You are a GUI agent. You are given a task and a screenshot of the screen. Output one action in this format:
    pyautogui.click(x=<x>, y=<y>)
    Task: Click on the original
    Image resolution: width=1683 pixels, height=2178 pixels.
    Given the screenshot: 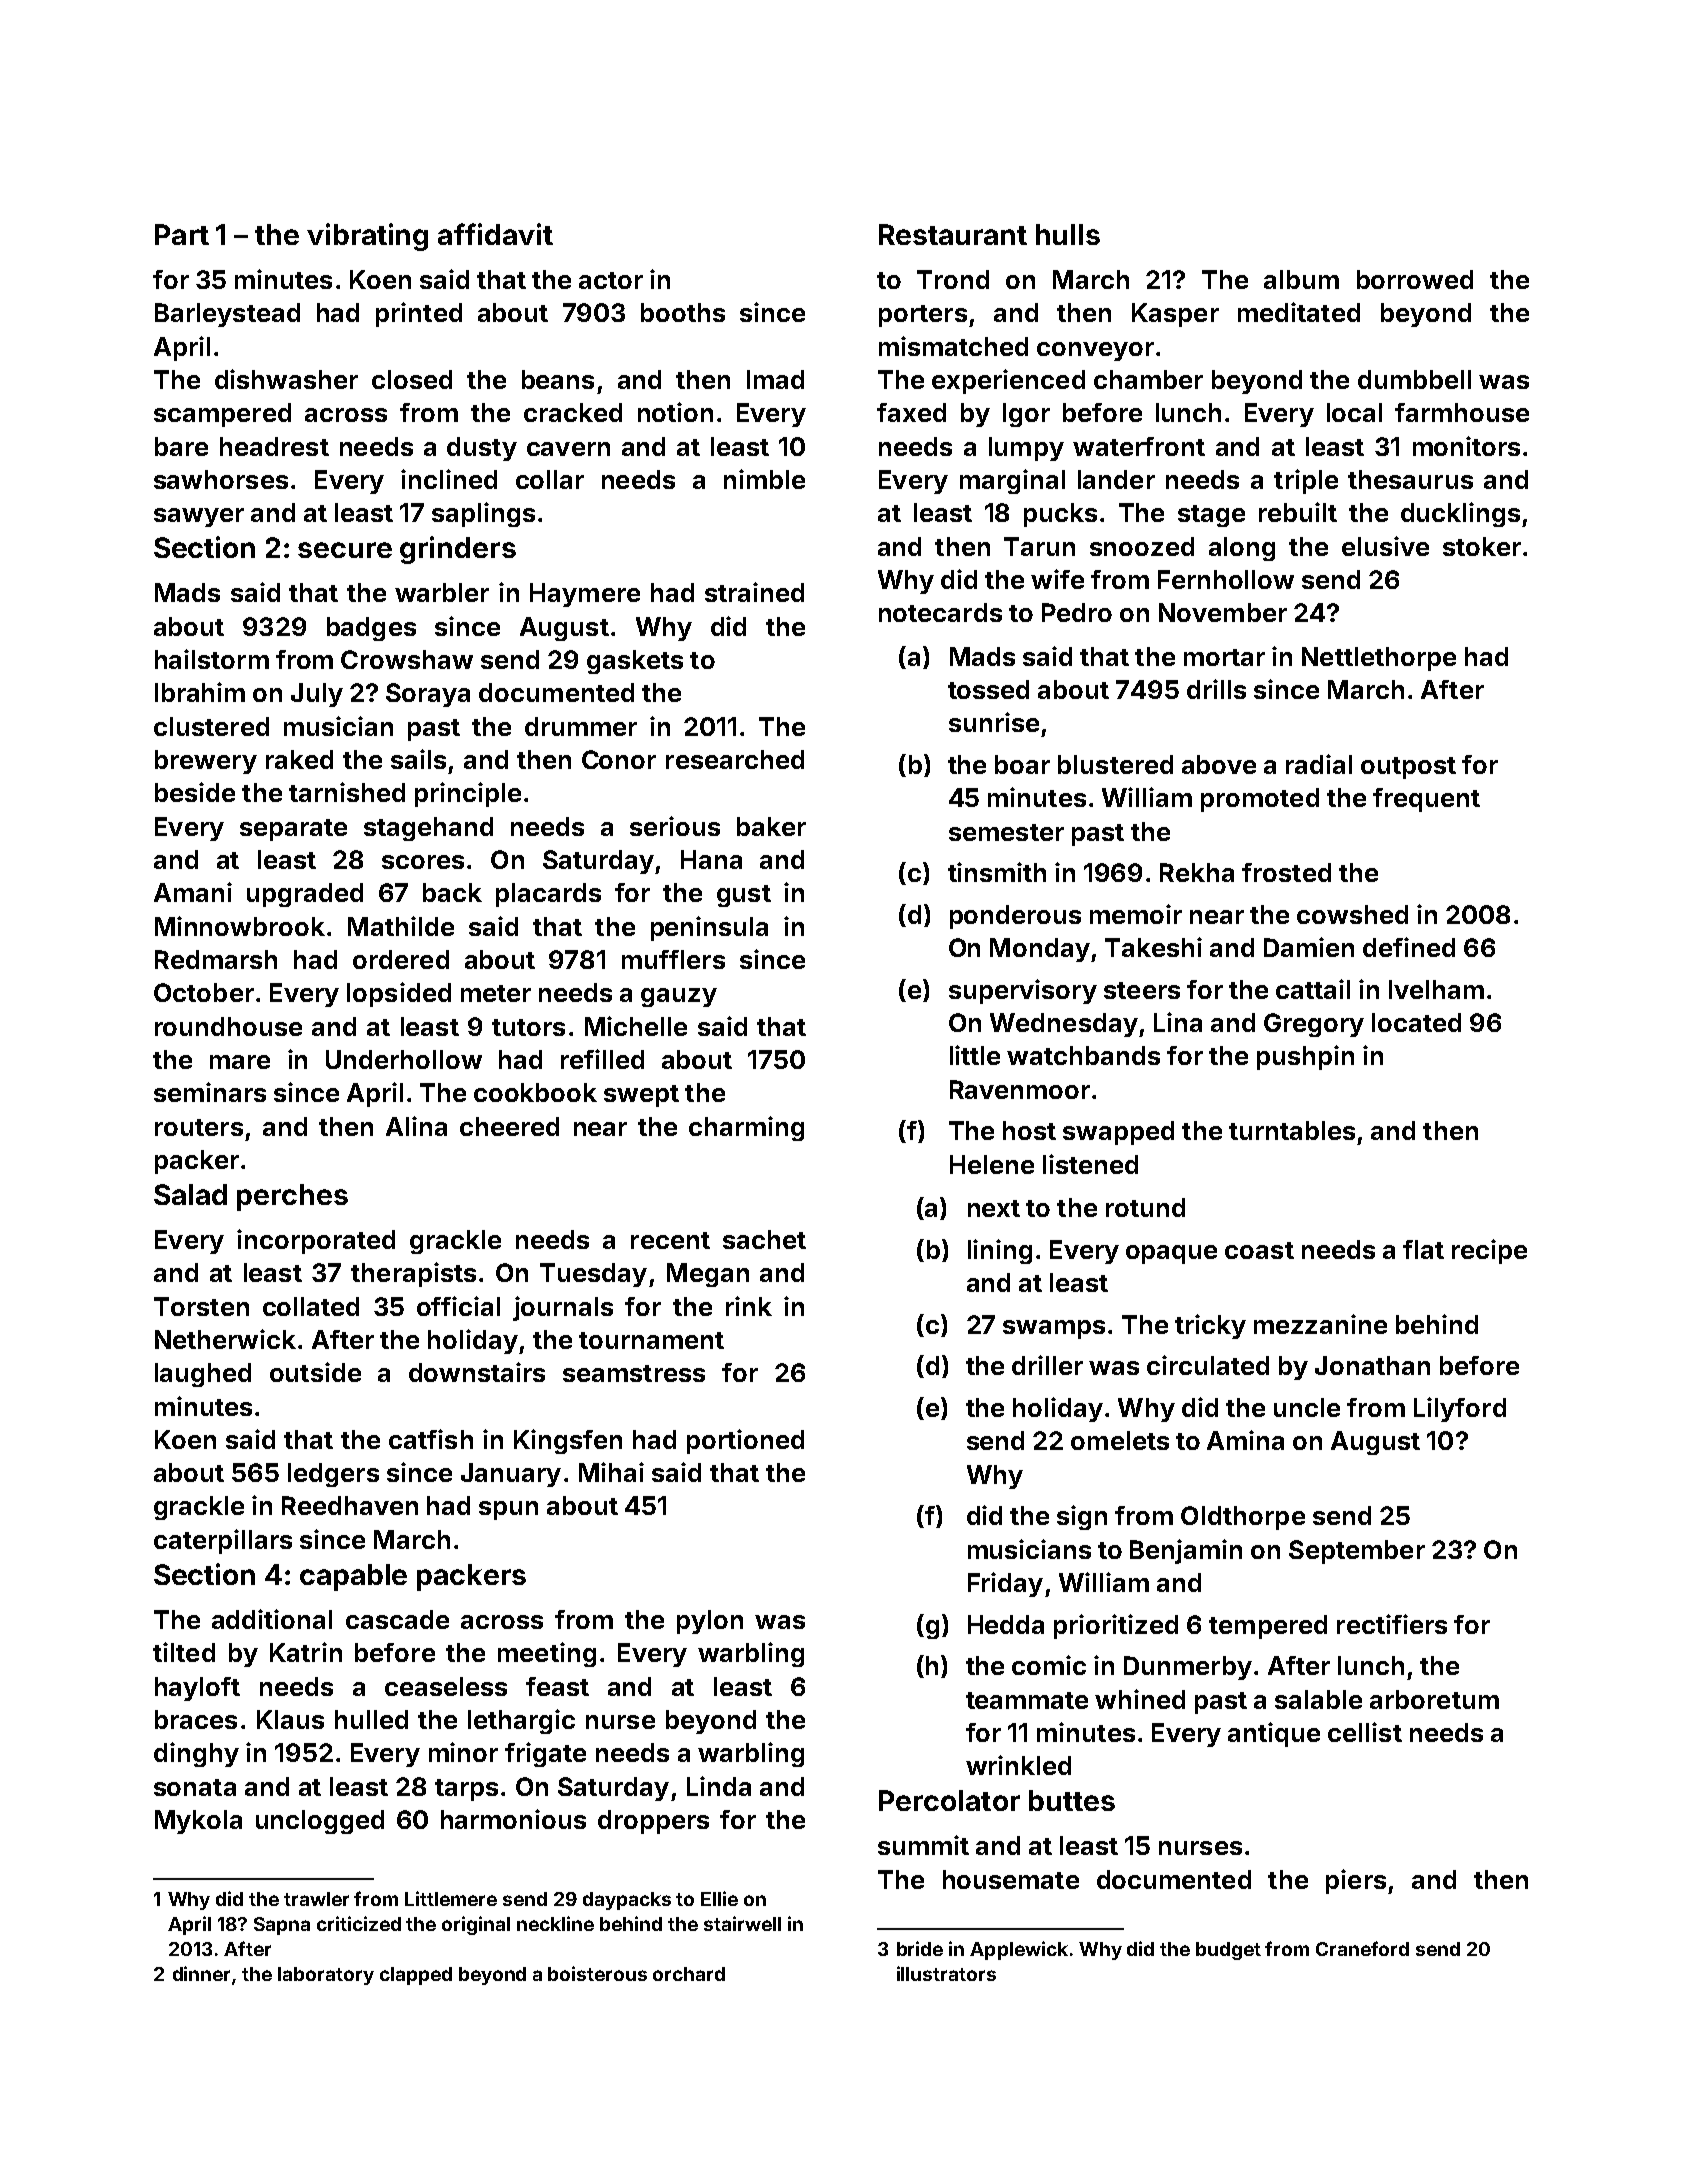 What is the action you would take?
    pyautogui.click(x=476, y=1925)
